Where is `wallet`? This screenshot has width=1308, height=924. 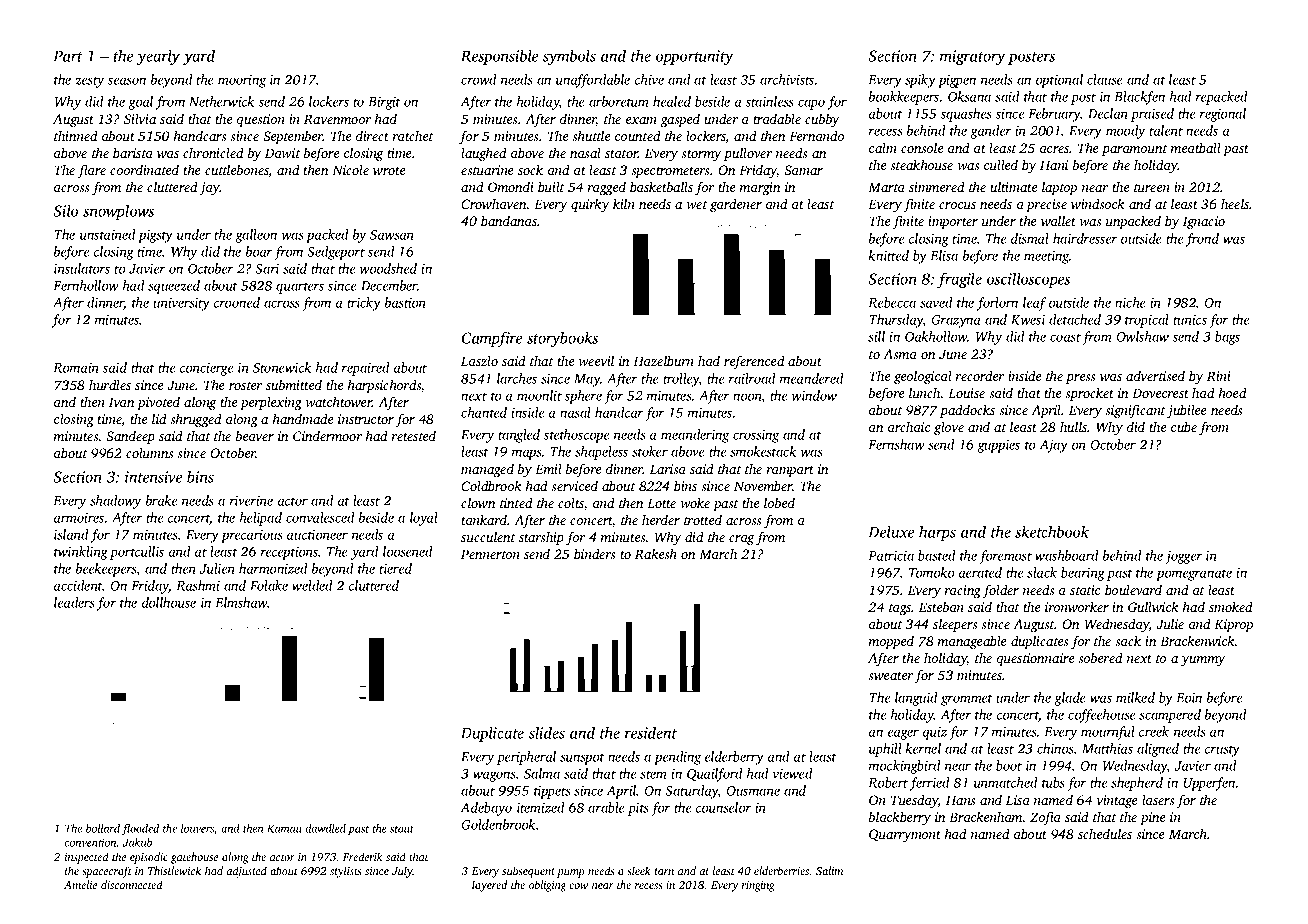 wallet is located at coordinates (1058, 220).
